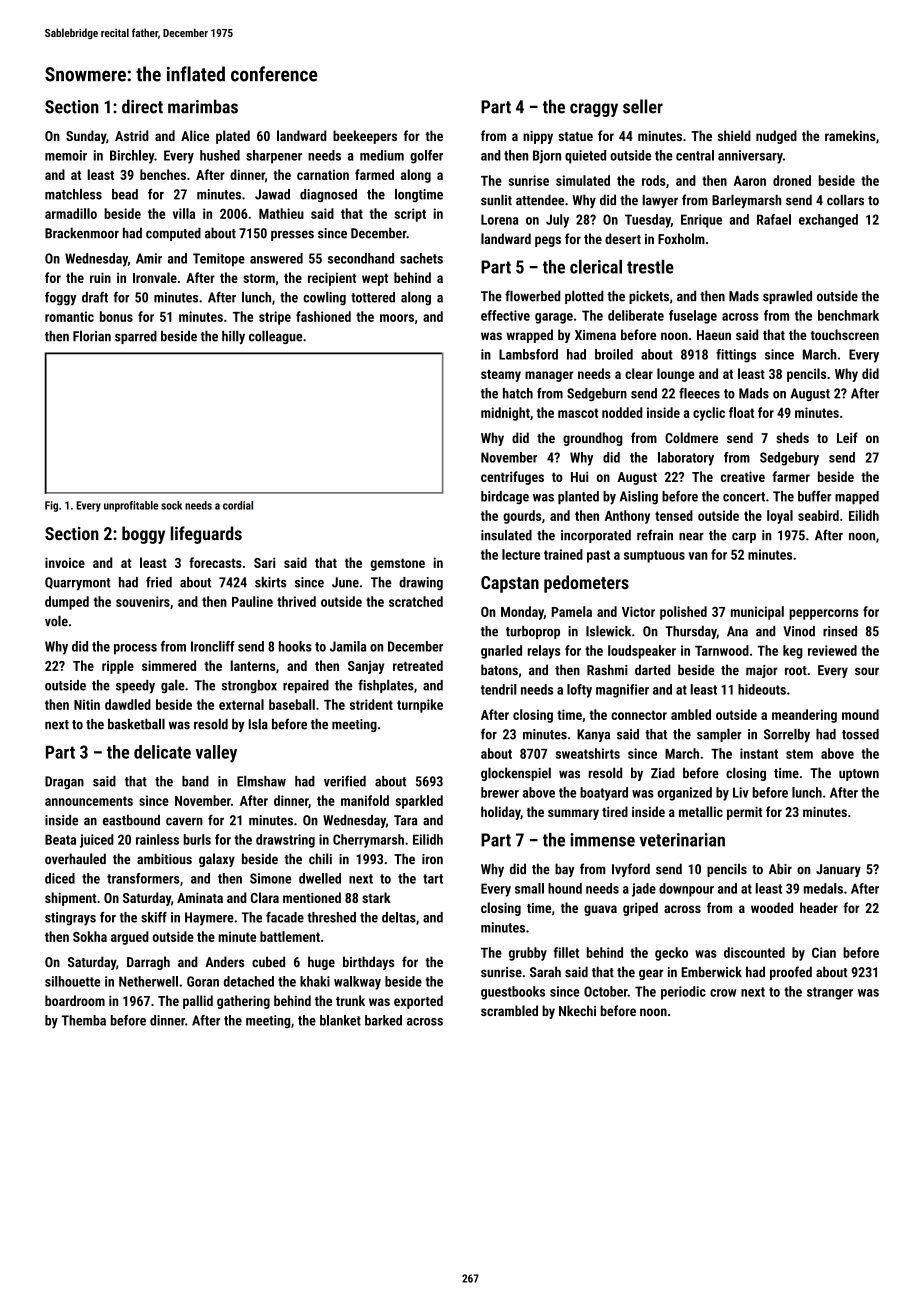 The width and height of the screenshot is (924, 1308). What do you see at coordinates (136, 337) in the screenshot?
I see `sparred` at bounding box center [136, 337].
